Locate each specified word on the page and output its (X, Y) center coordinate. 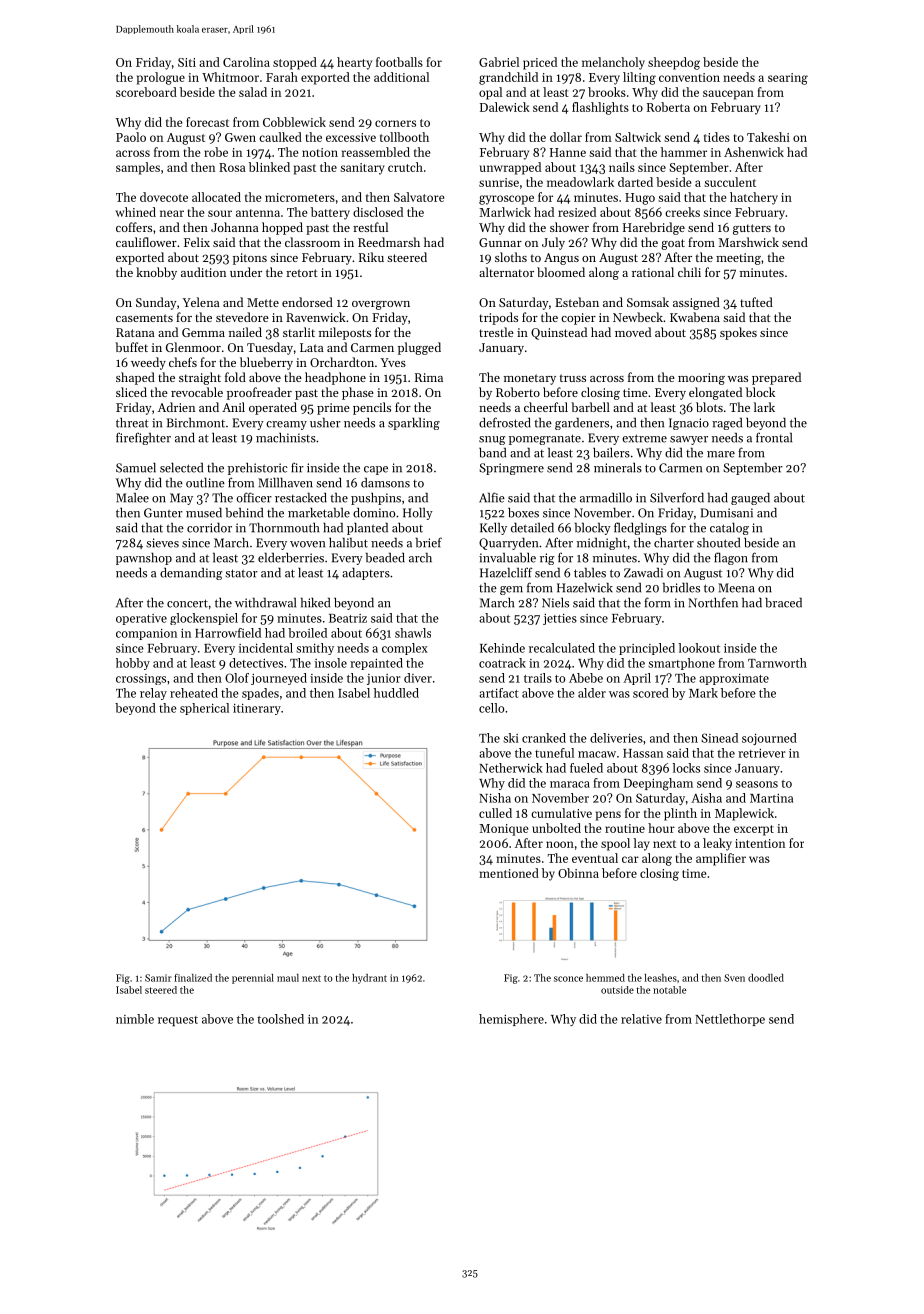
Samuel (136, 467)
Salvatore (419, 197)
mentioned (509, 873)
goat (673, 244)
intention (760, 843)
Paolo (131, 137)
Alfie (492, 497)
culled (495, 813)
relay (153, 694)
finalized (193, 978)
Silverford (677, 497)
